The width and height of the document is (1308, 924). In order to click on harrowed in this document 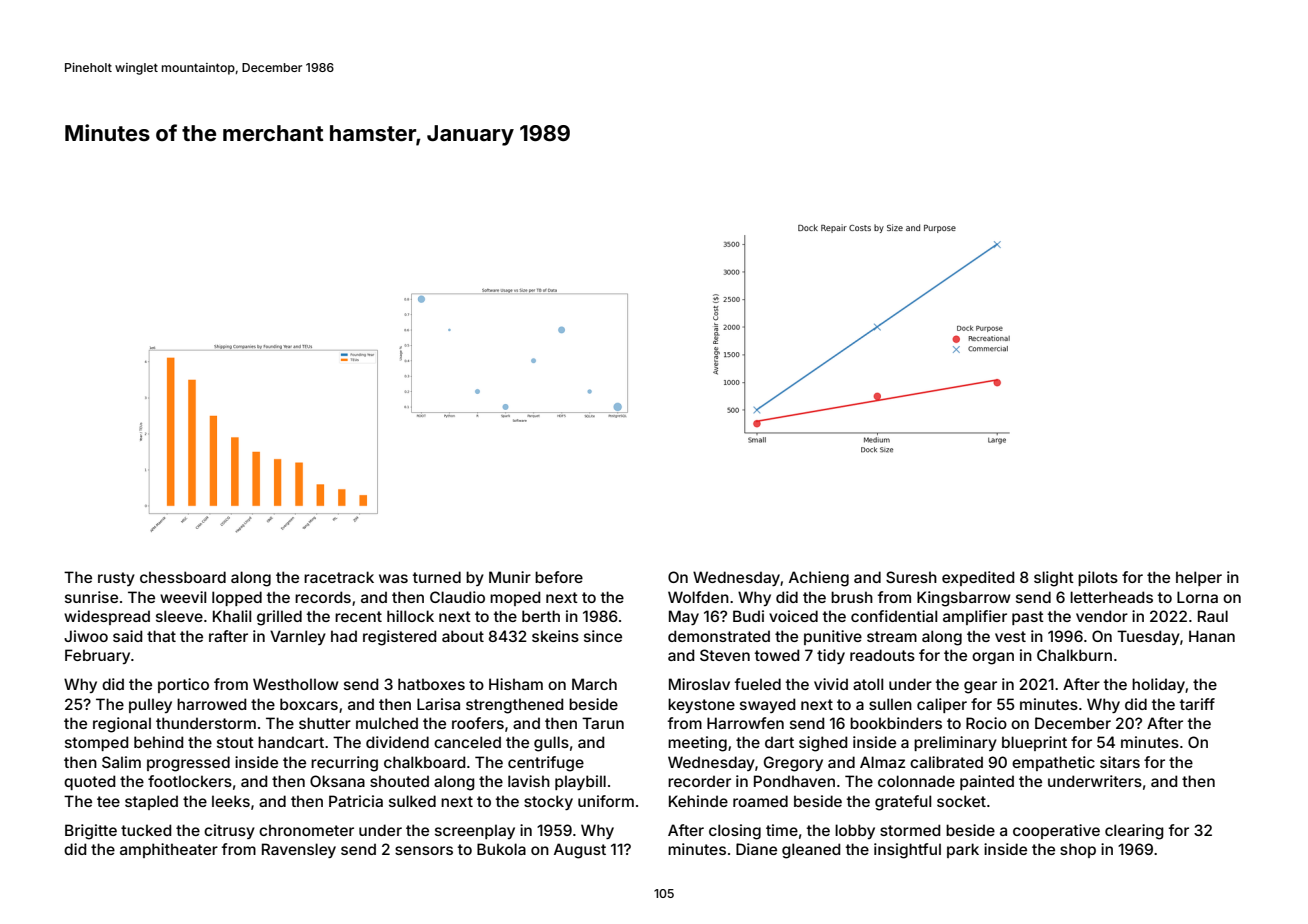, I will do `click(212, 704)`.
